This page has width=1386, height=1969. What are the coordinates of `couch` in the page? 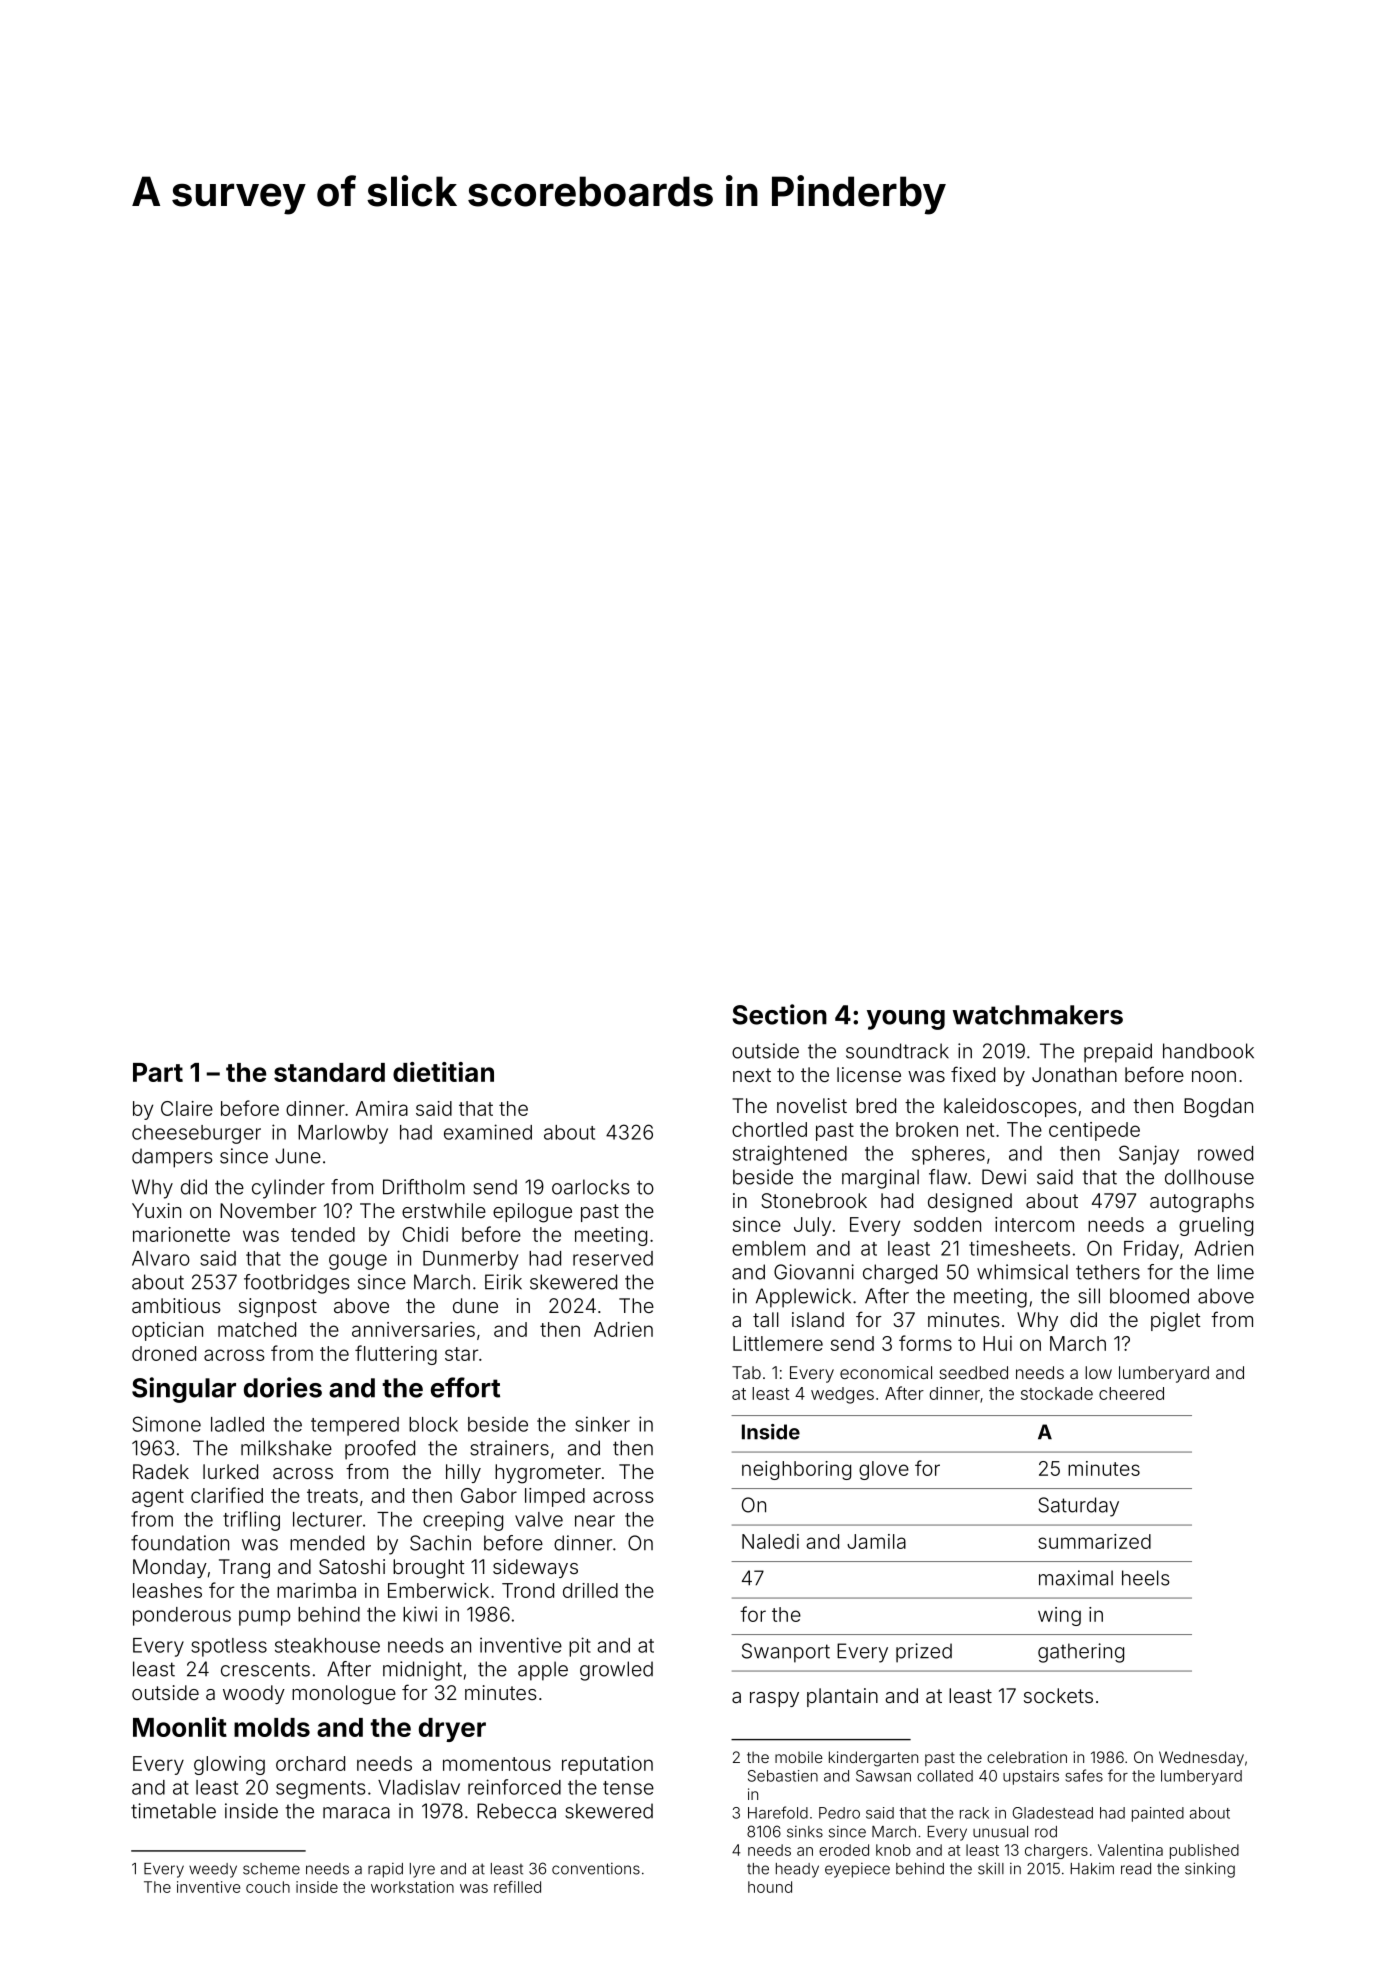 It's located at (268, 1887).
